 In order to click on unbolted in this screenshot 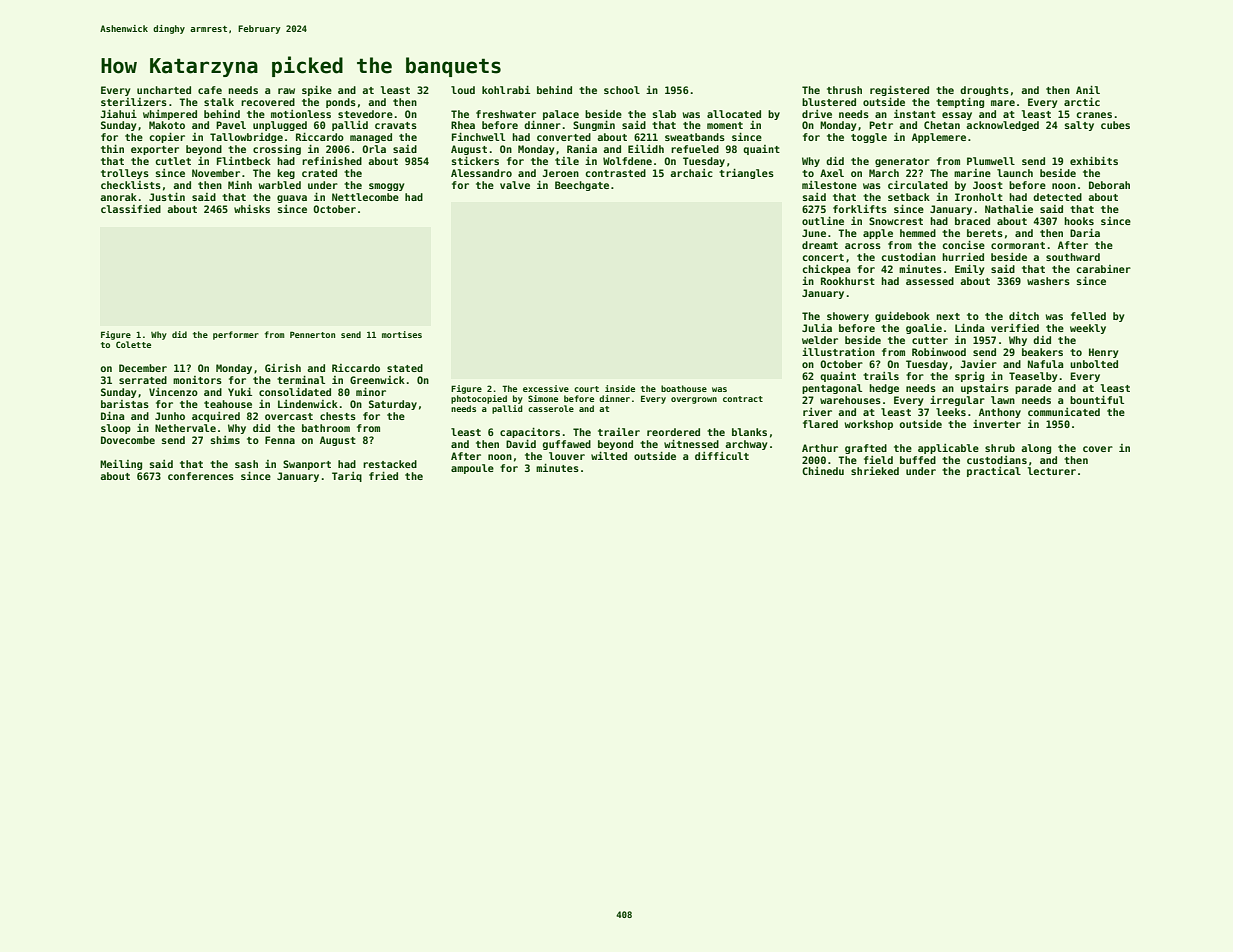, I will do `click(1094, 364)`.
